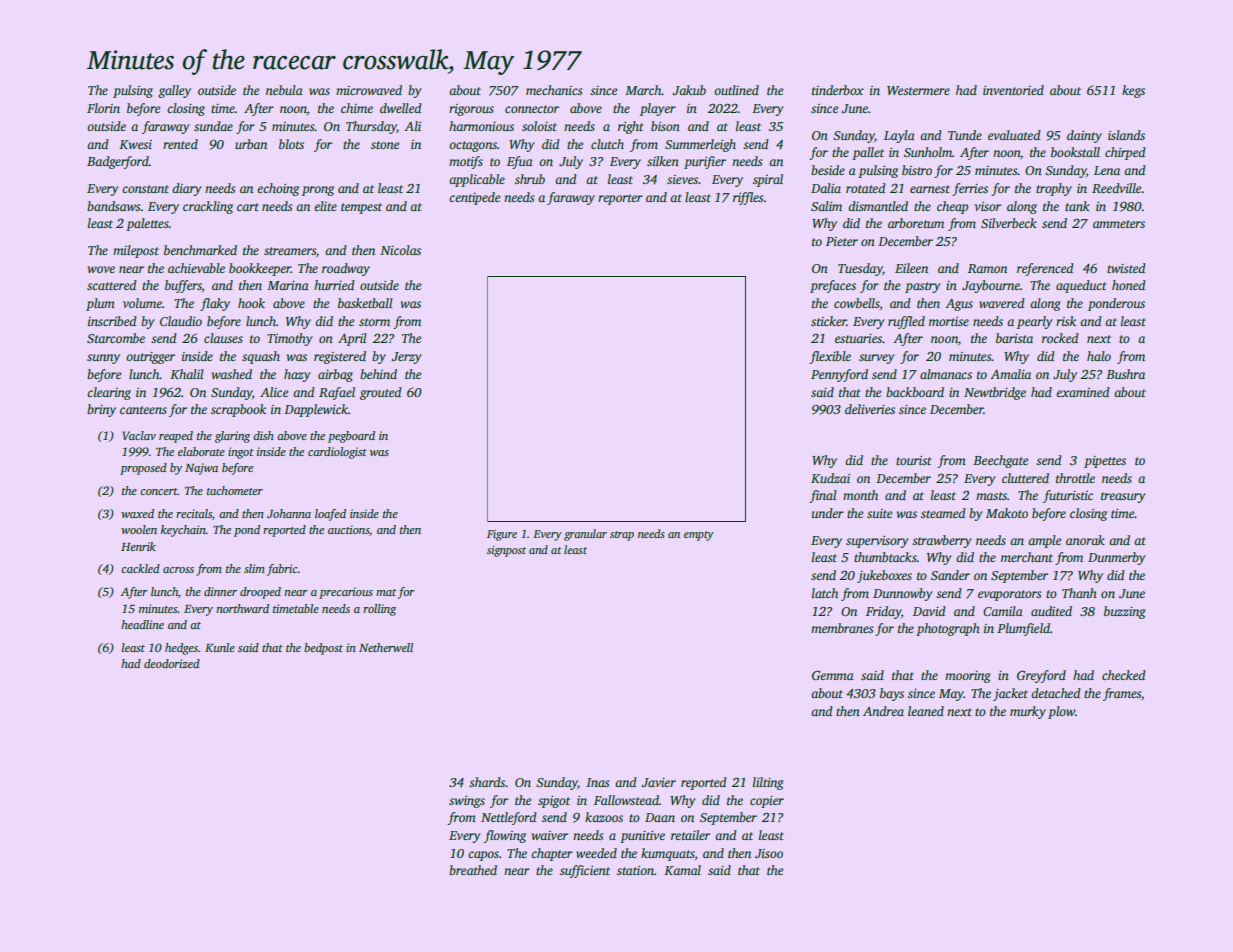  Describe the element at coordinates (318, 191) in the page. I see `prong` at that location.
